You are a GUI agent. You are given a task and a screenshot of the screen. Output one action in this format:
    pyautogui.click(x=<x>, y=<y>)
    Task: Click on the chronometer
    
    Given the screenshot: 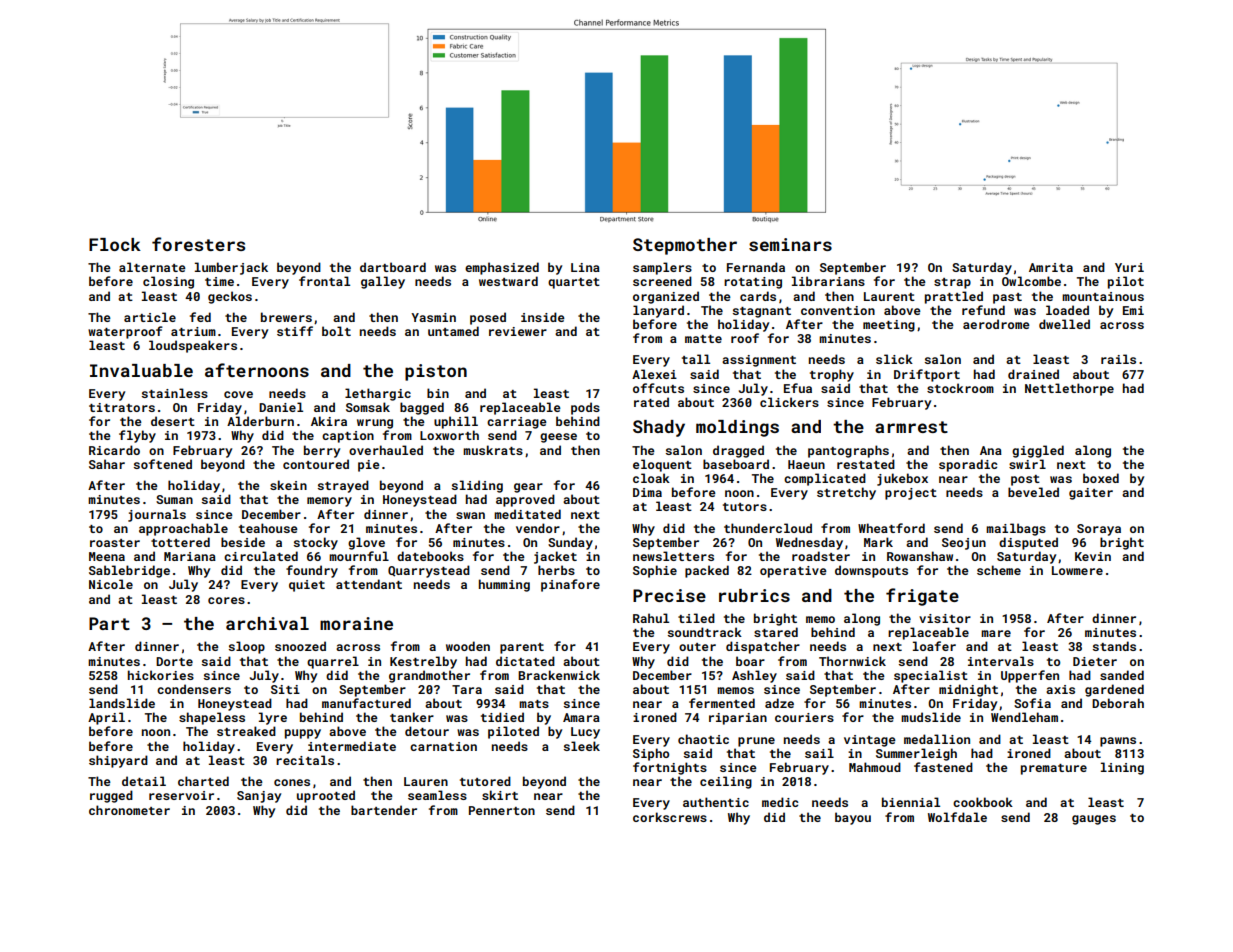 What is the action you would take?
    pyautogui.click(x=129, y=810)
